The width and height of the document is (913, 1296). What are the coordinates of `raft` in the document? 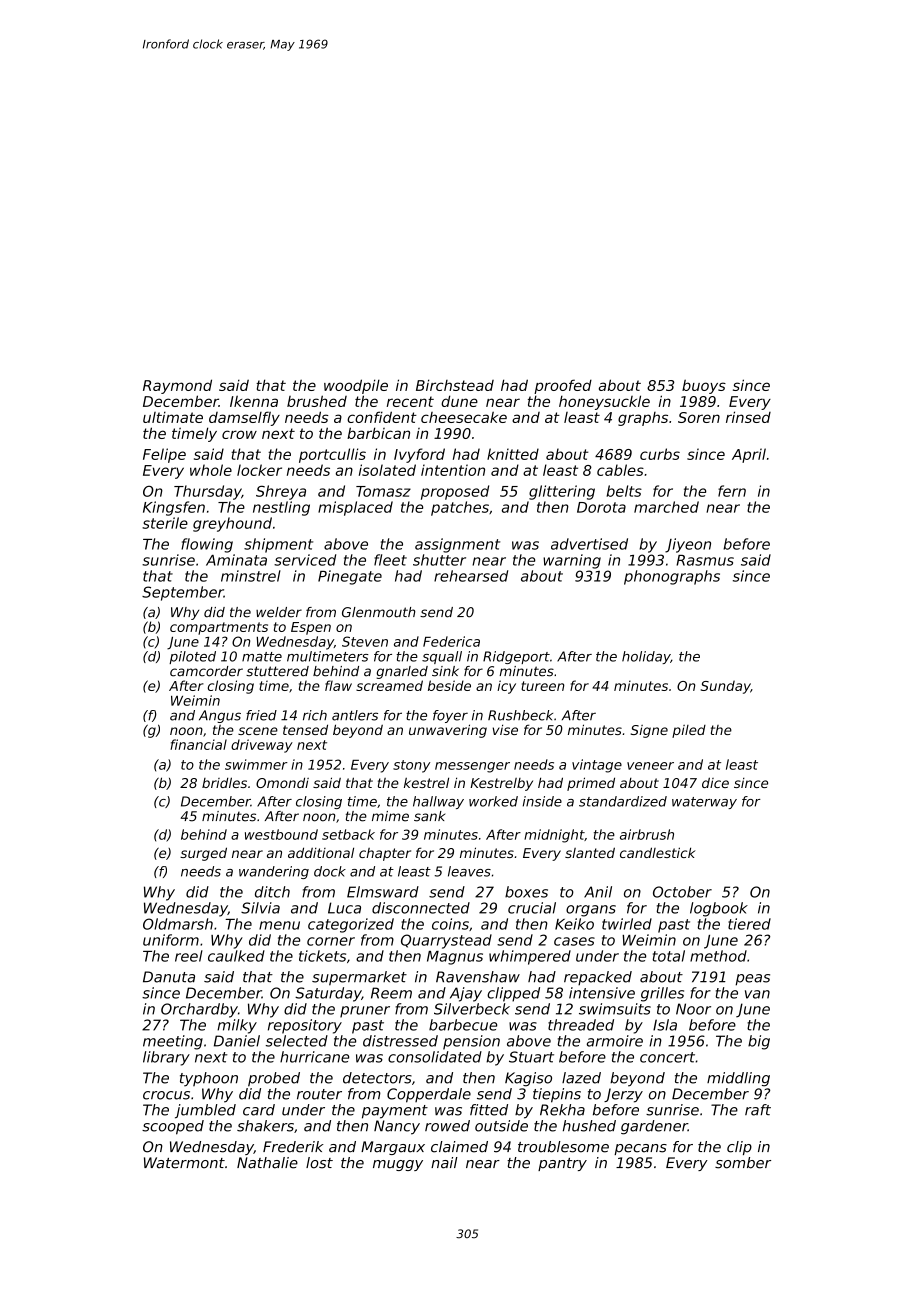 It's located at (758, 1110).
